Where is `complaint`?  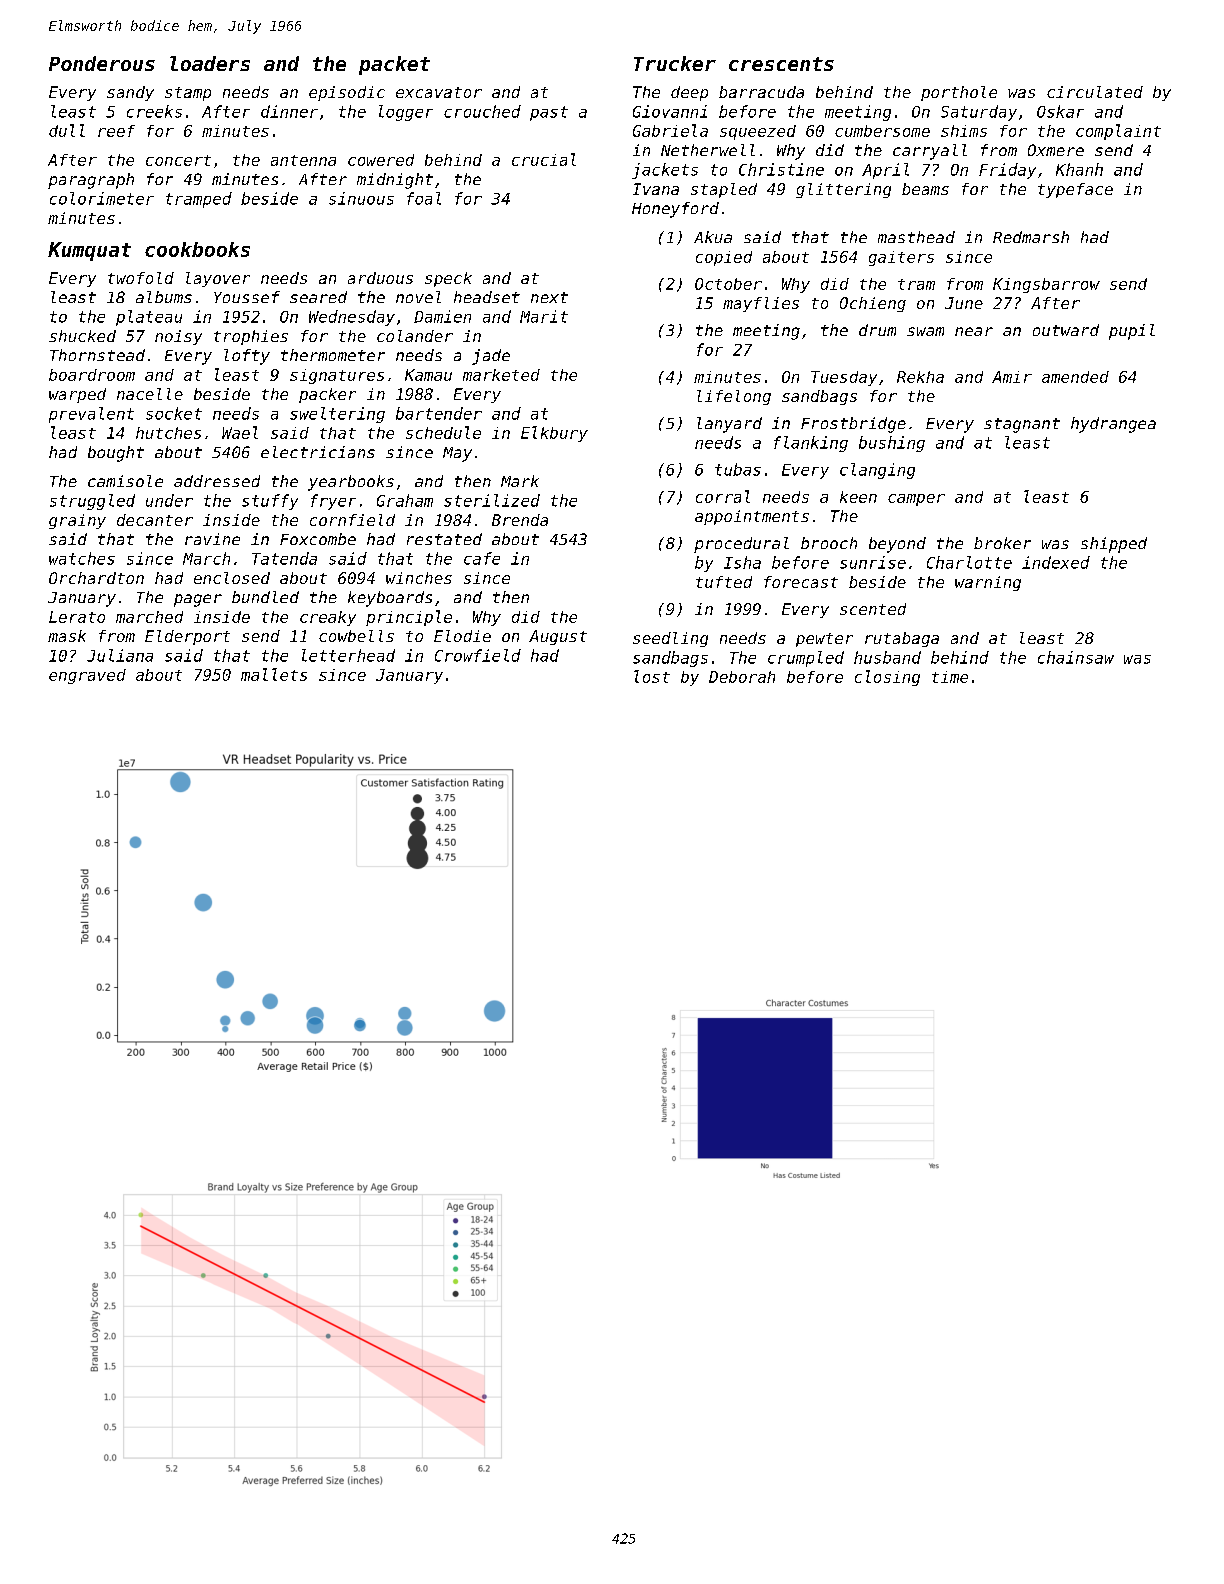 complaint is located at coordinates (1118, 132).
